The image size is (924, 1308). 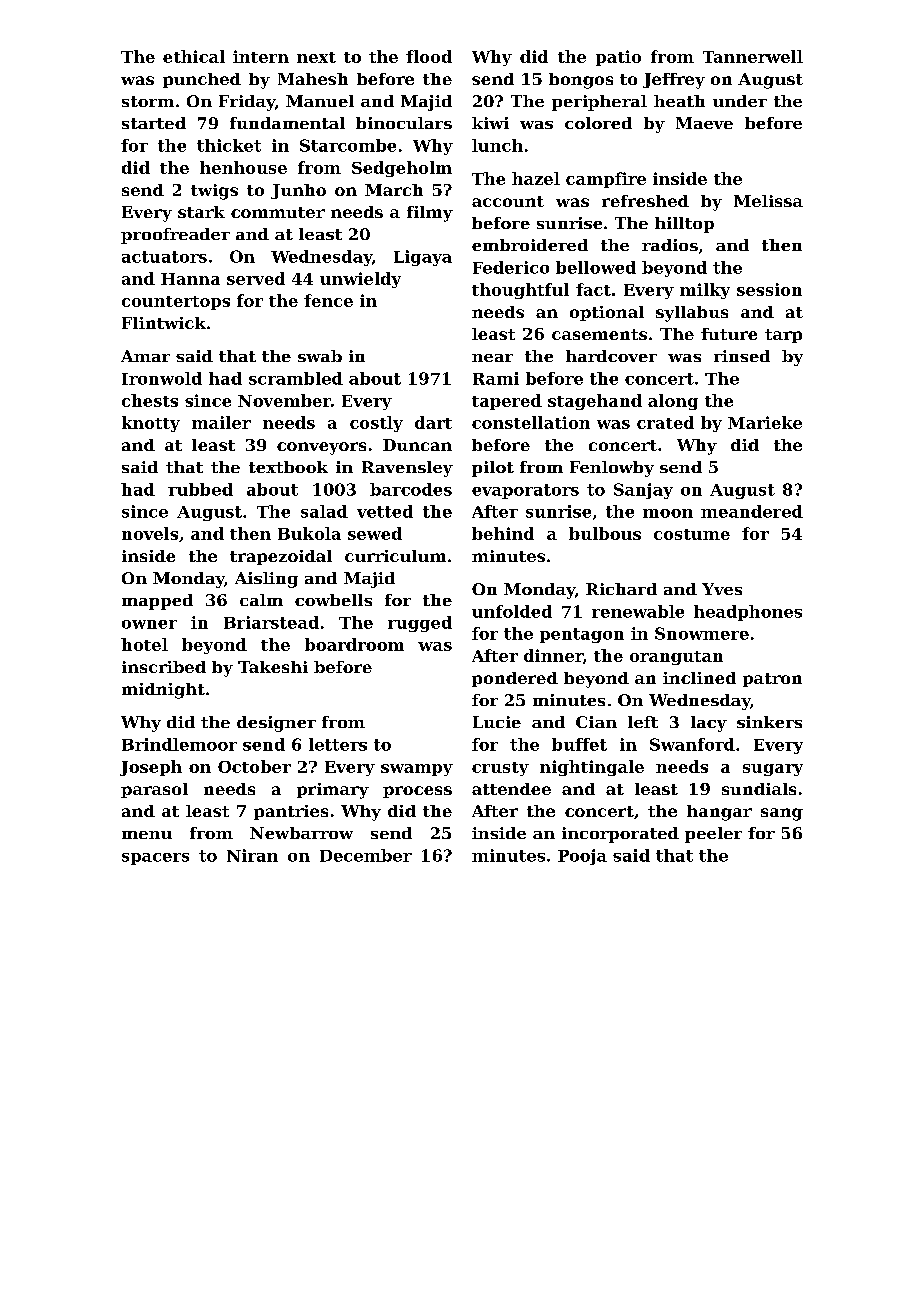 I want to click on refreshed, so click(x=645, y=201).
